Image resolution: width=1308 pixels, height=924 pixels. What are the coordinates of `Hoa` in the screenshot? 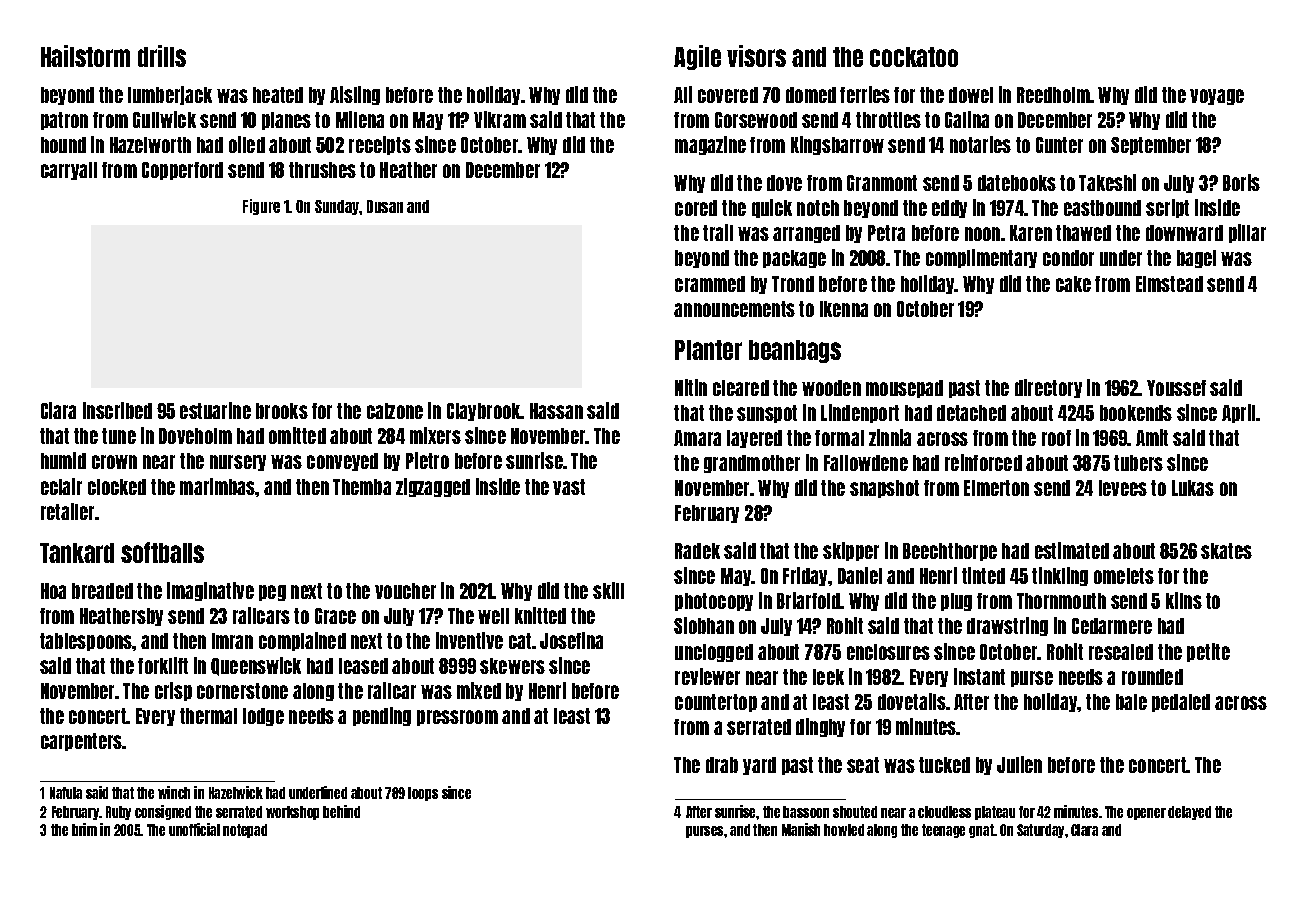 It's located at (53, 591).
